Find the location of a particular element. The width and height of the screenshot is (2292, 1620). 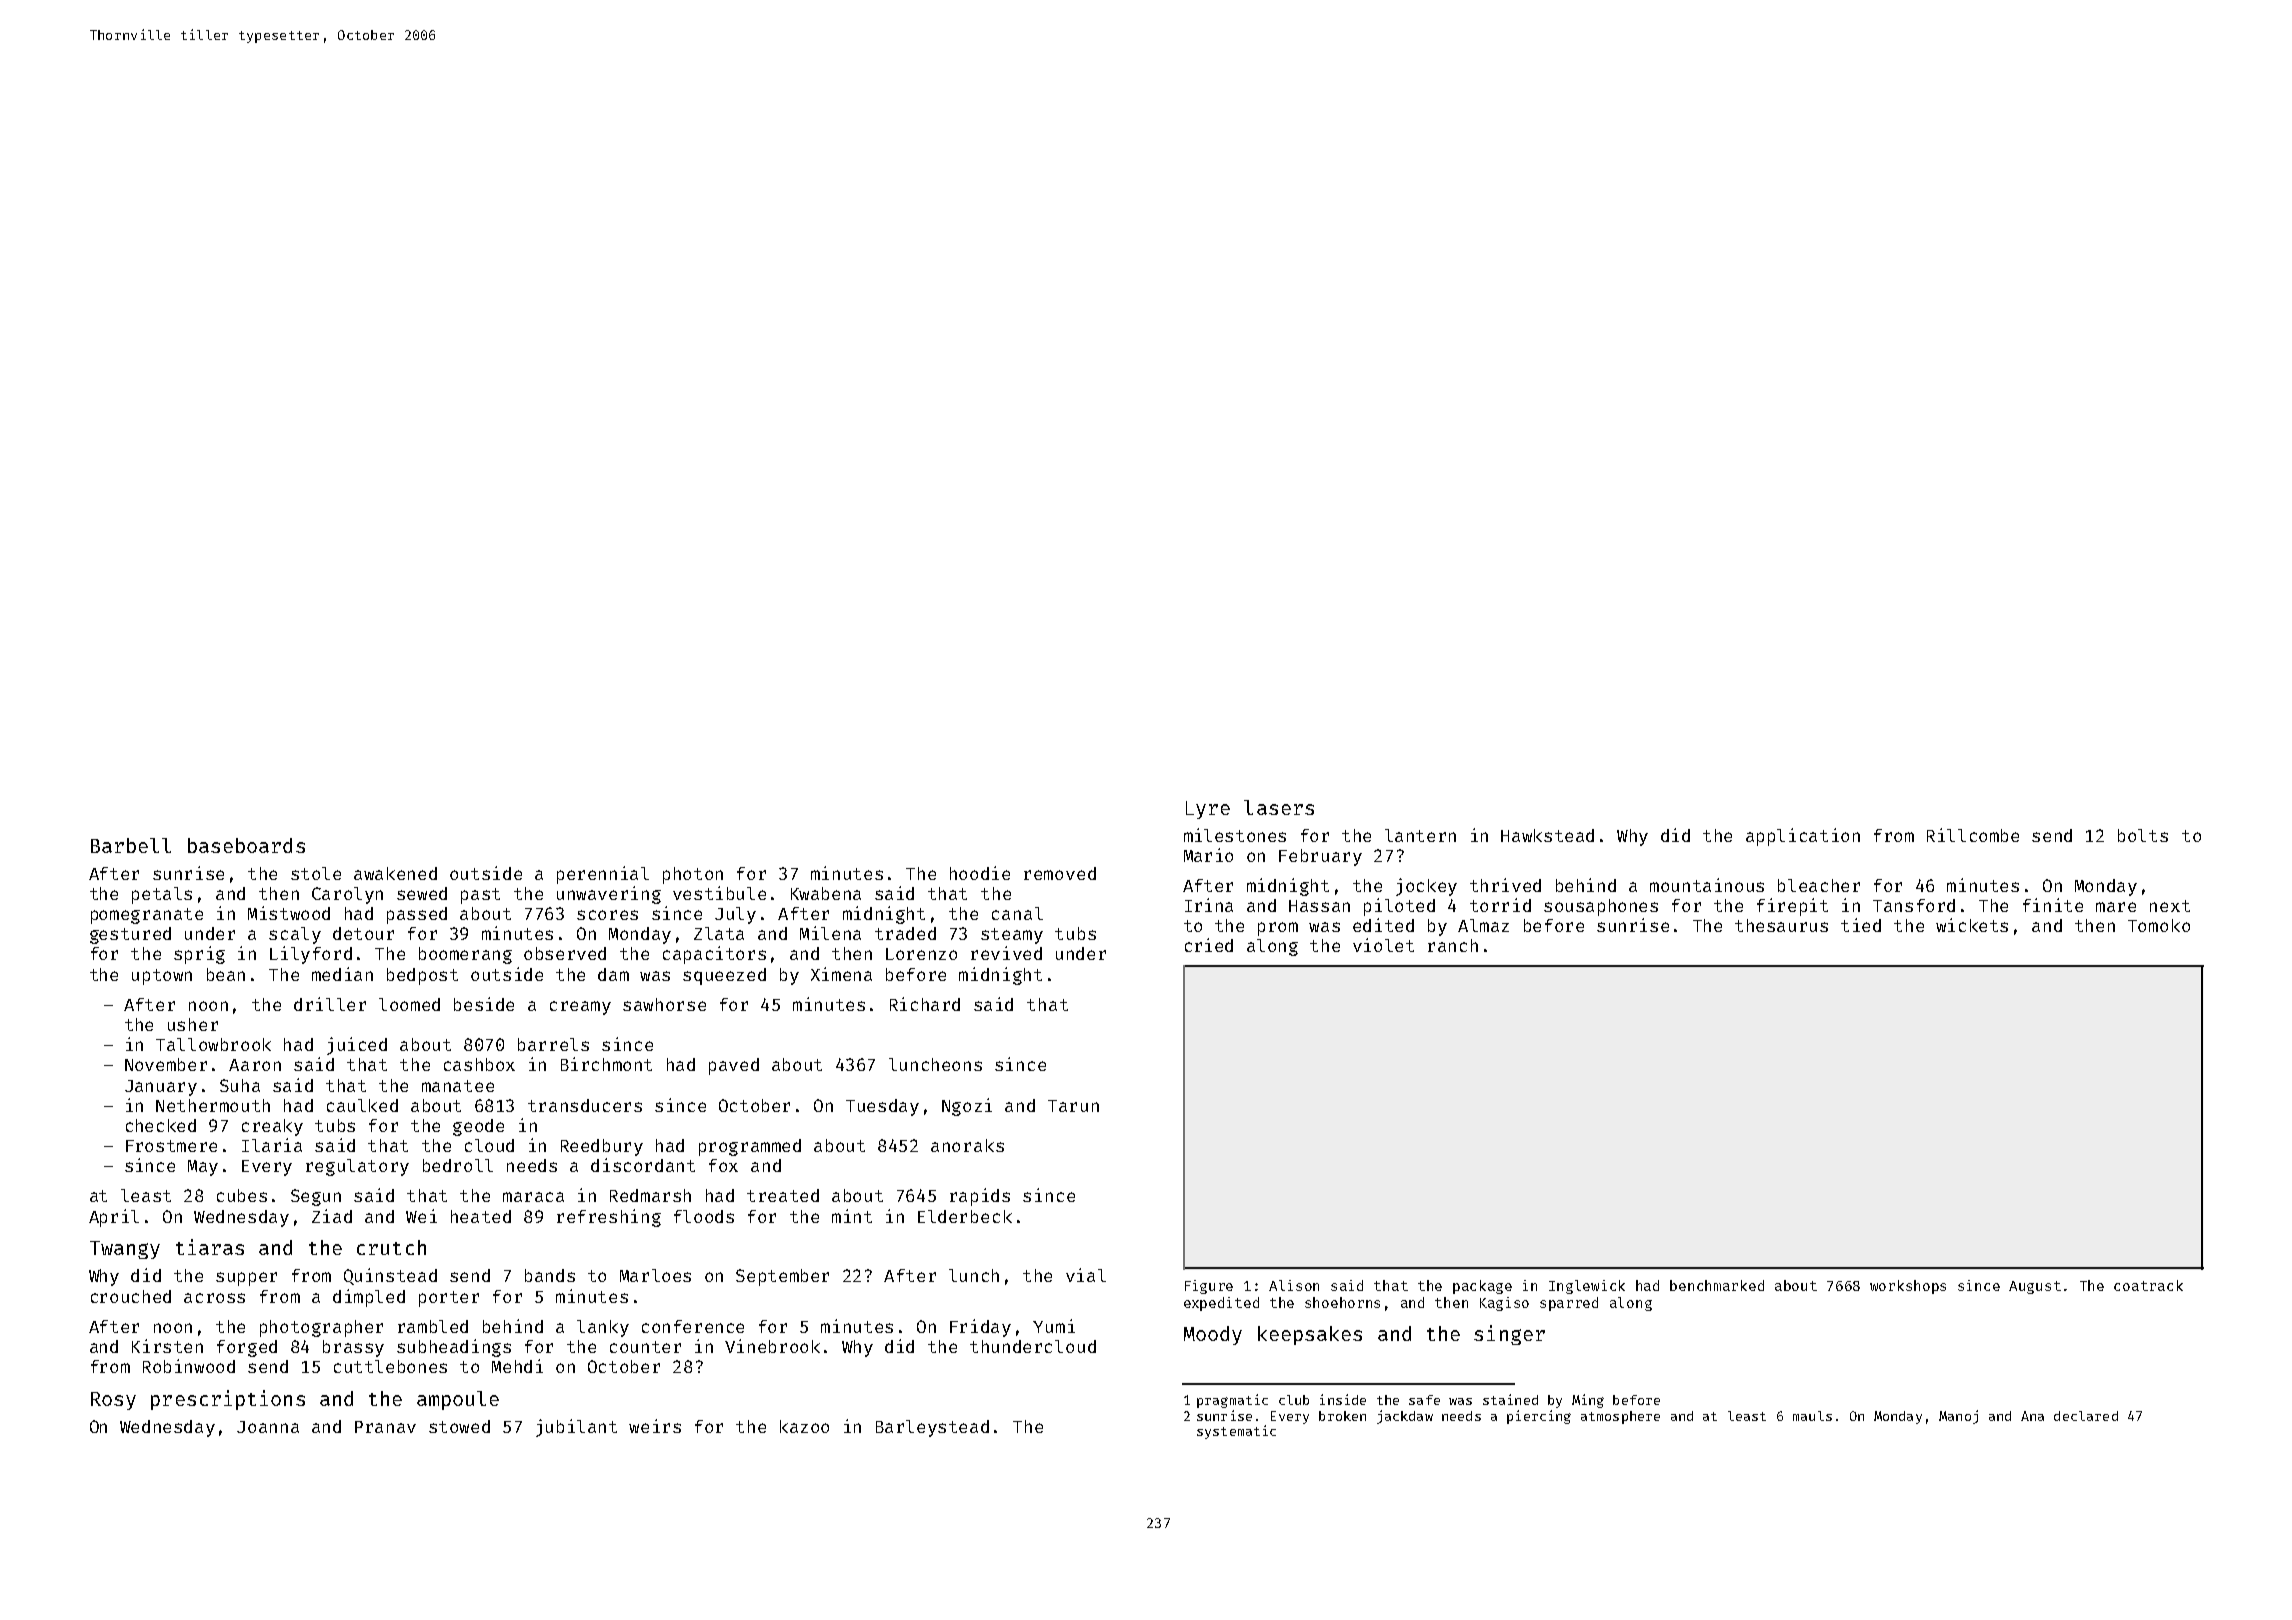

package is located at coordinates (1482, 1287).
